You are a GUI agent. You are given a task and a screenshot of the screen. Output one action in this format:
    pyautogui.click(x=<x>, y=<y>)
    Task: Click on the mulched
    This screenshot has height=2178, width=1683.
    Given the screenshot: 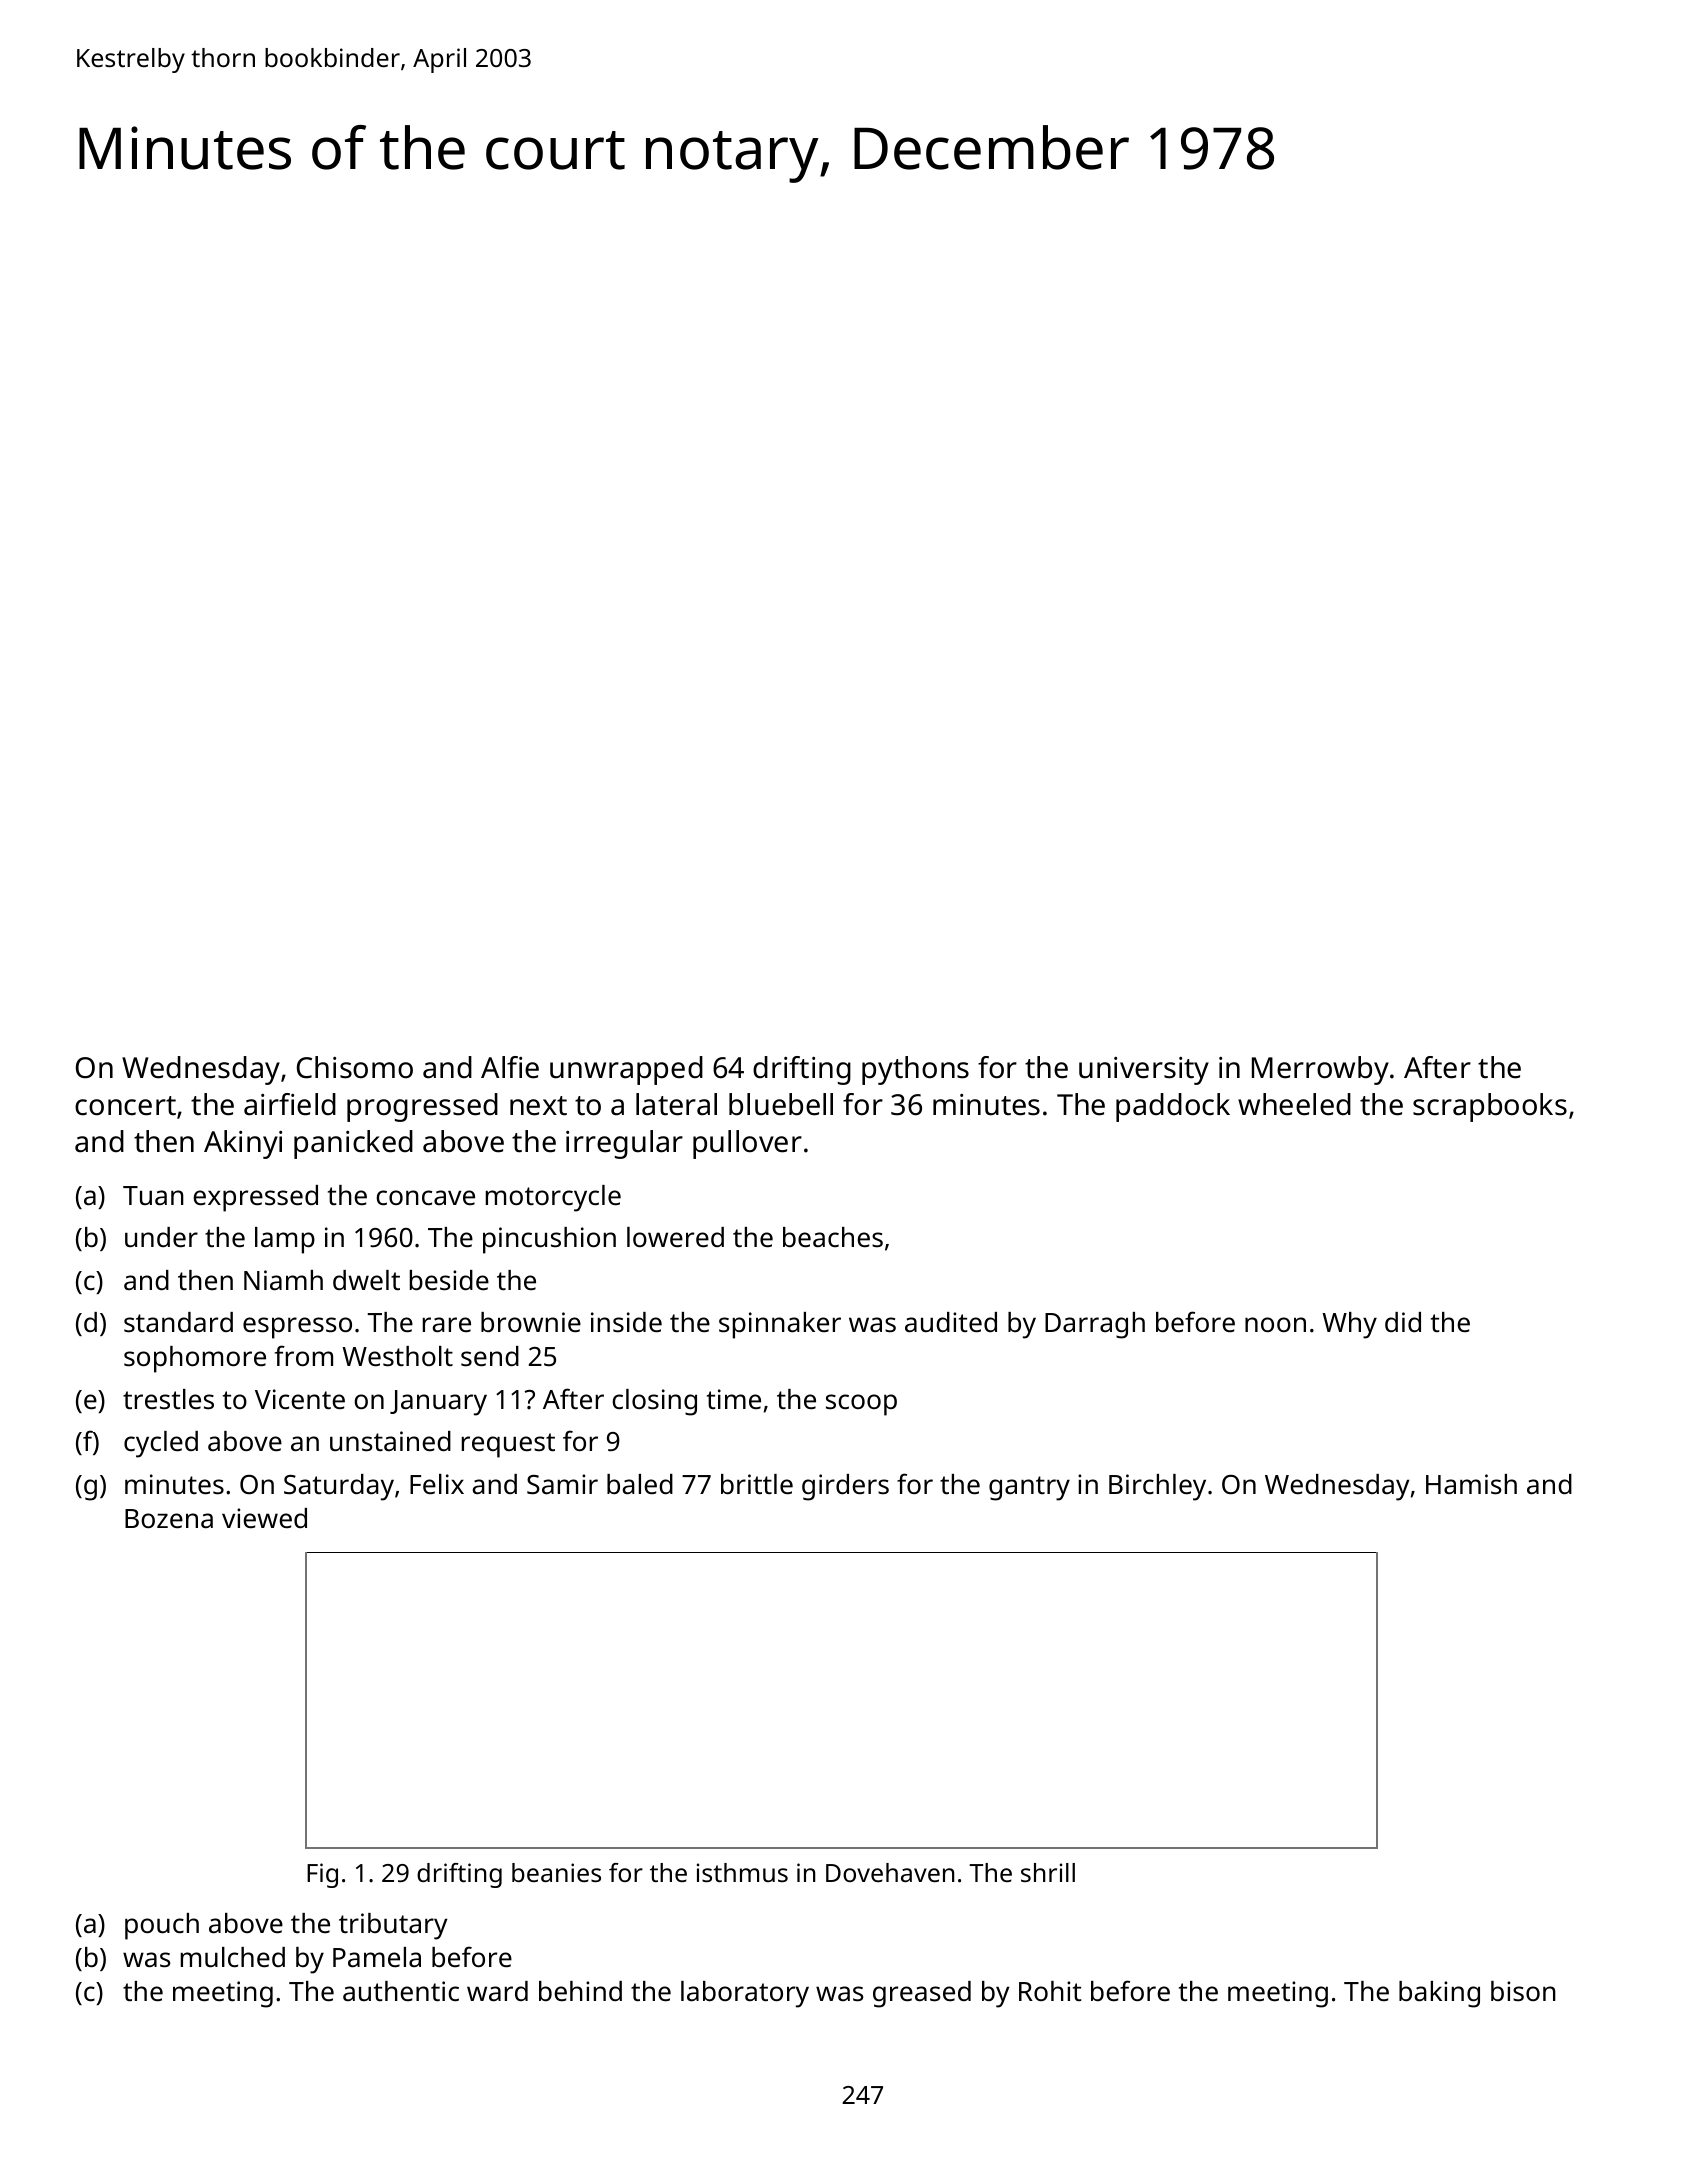 What is the action you would take?
    pyautogui.click(x=233, y=1957)
